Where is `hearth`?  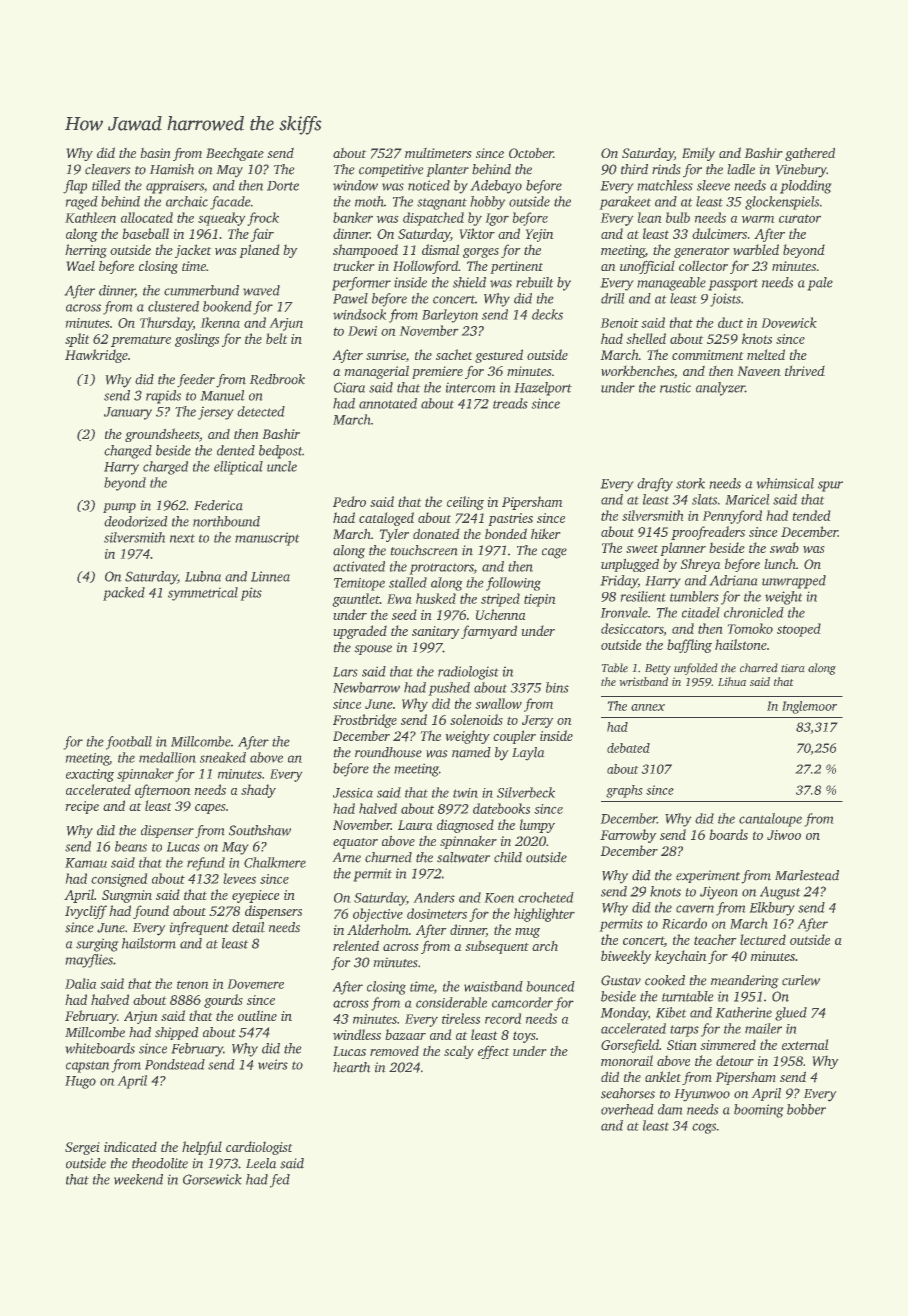 hearth is located at coordinates (352, 1067).
